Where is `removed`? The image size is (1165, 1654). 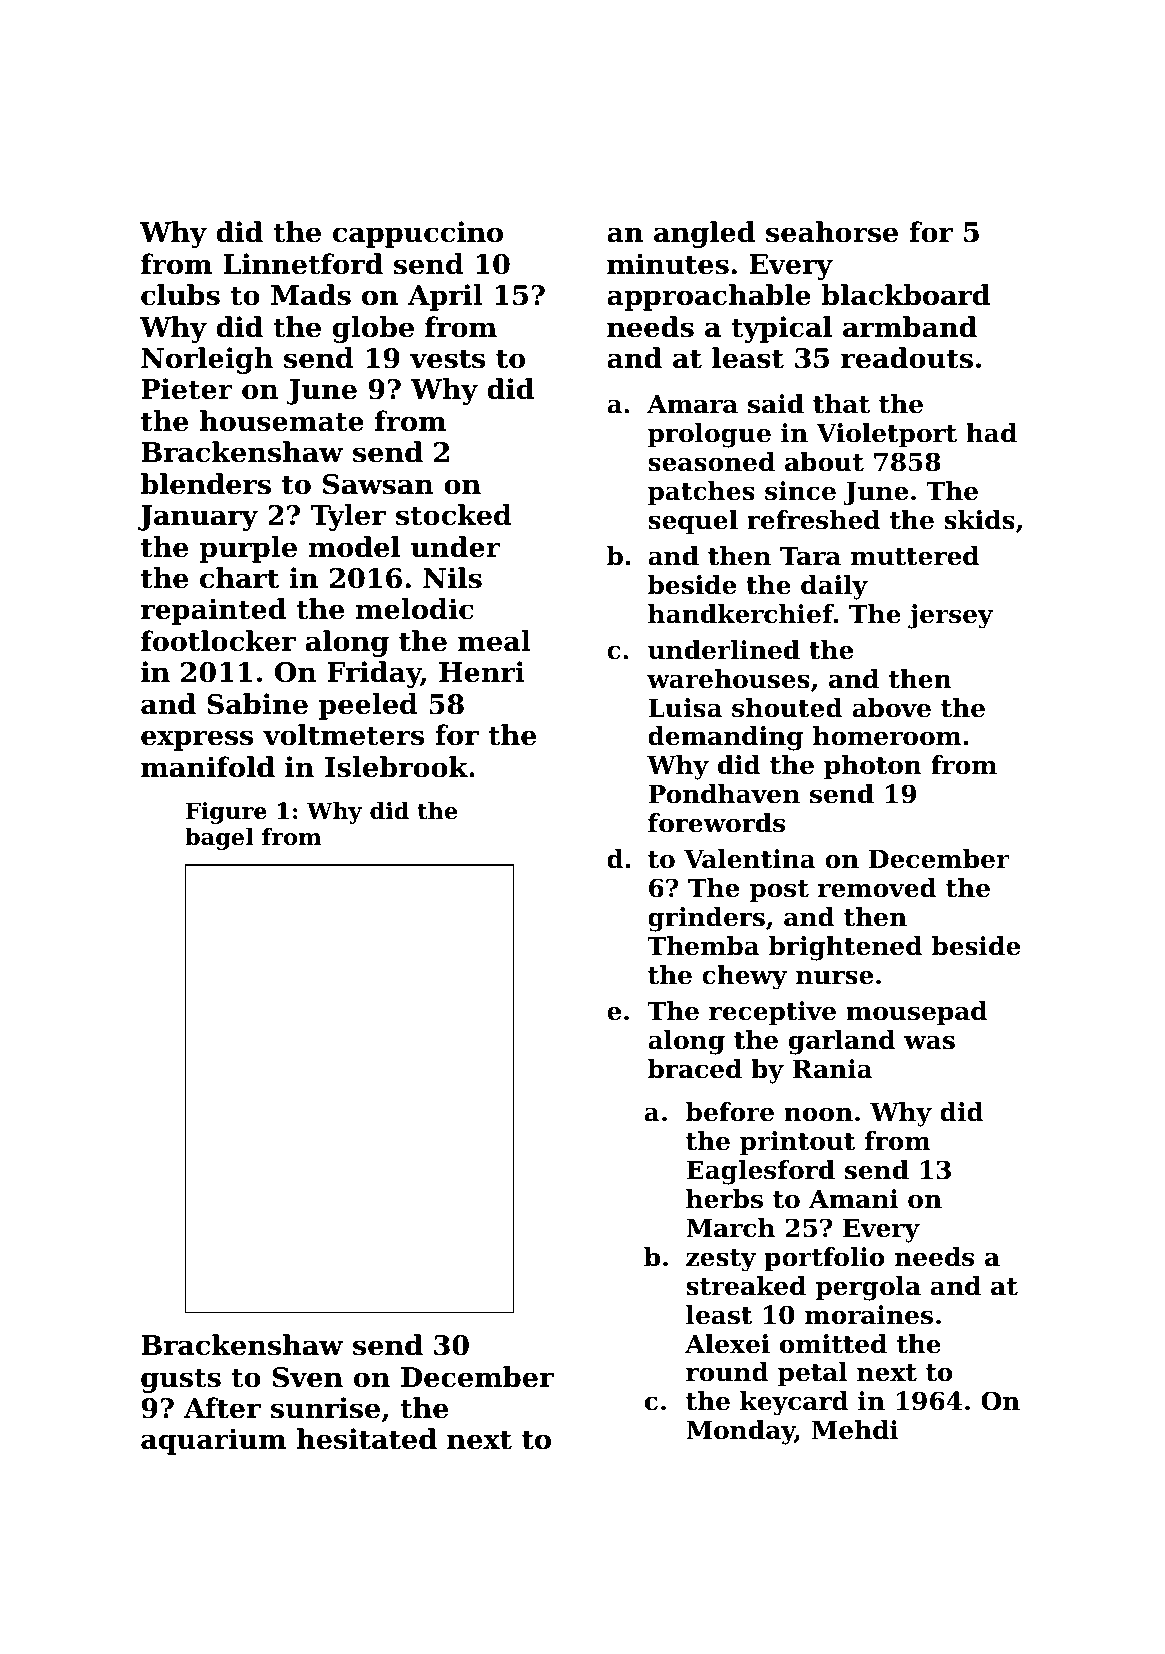 removed is located at coordinates (877, 888).
